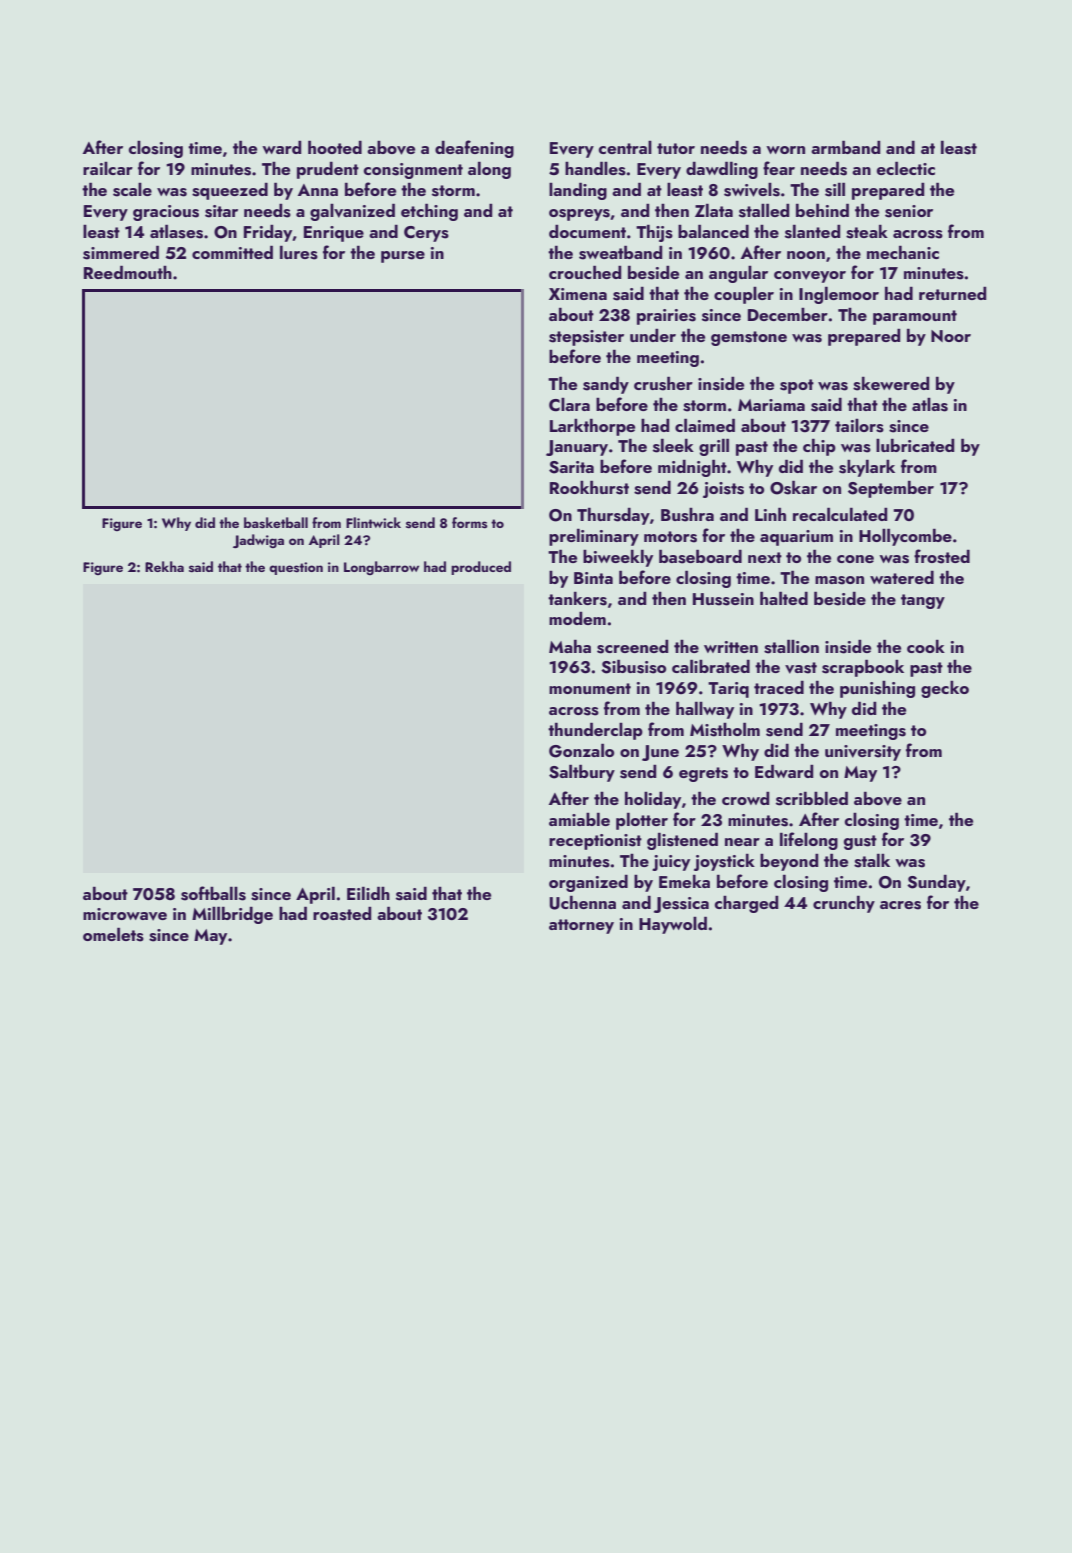 The height and width of the screenshot is (1553, 1072). Describe the element at coordinates (812, 799) in the screenshot. I see `scribbled` at that location.
